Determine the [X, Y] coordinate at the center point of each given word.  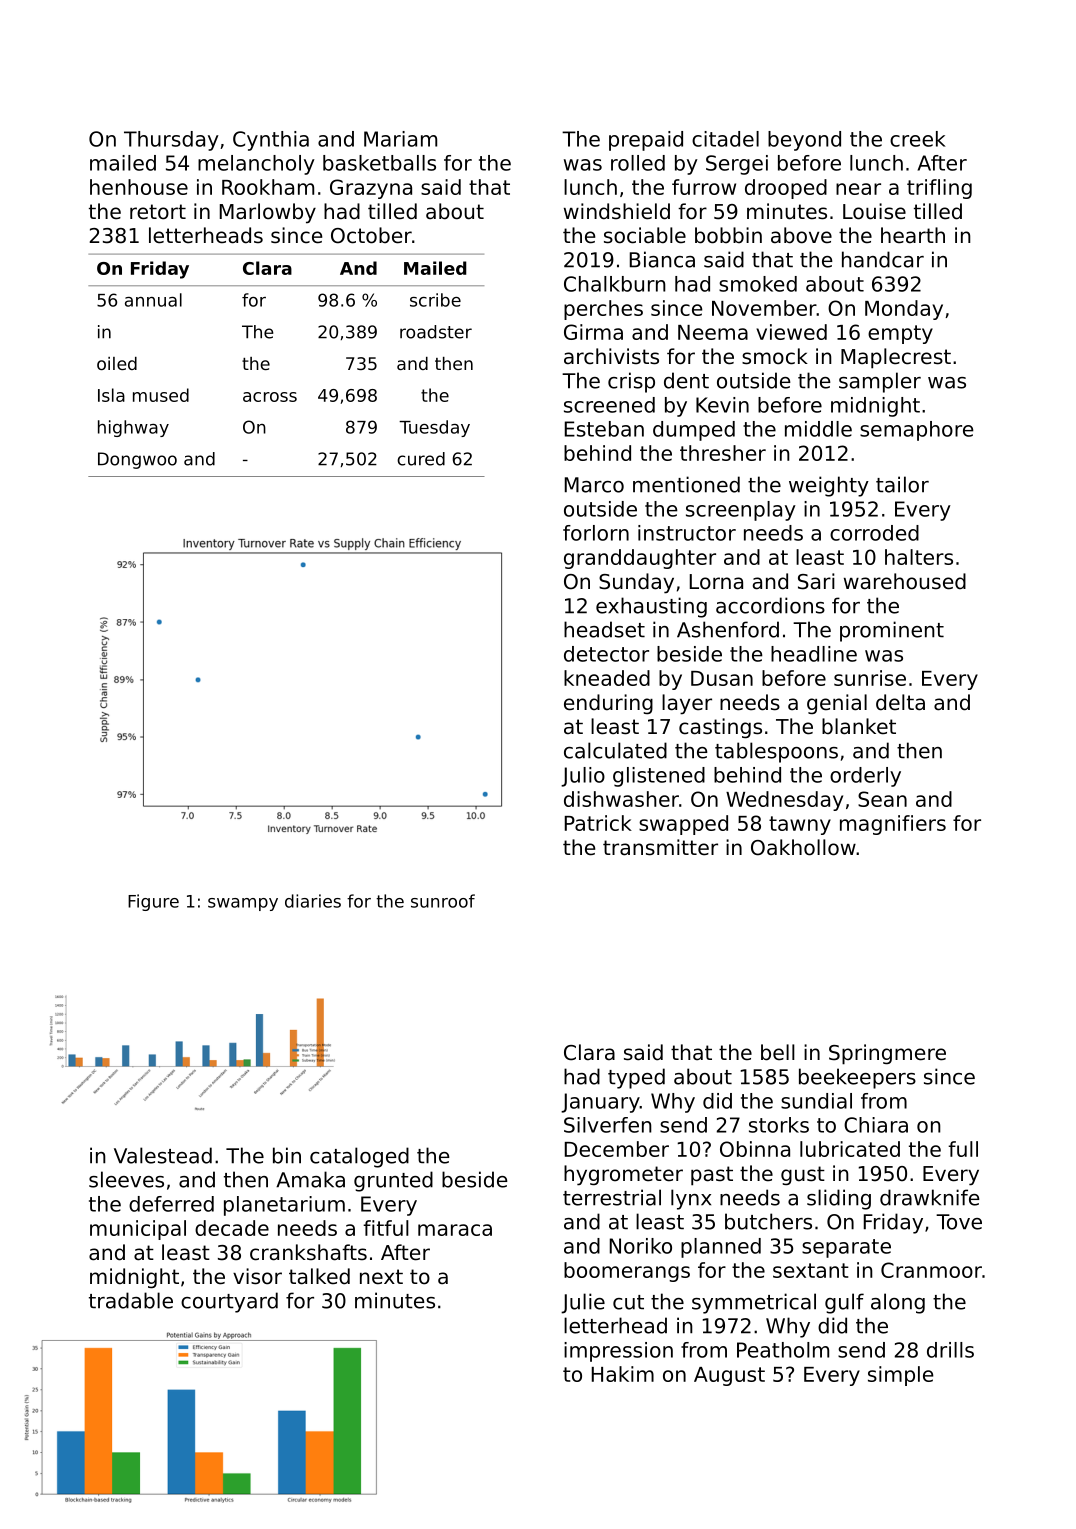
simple [900, 1376]
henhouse [139, 187]
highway [133, 428]
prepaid [646, 141]
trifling [939, 189]
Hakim [623, 1374]
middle [818, 429]
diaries [313, 901]
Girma [593, 332]
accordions [770, 605]
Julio [583, 777]
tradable [131, 1300]
